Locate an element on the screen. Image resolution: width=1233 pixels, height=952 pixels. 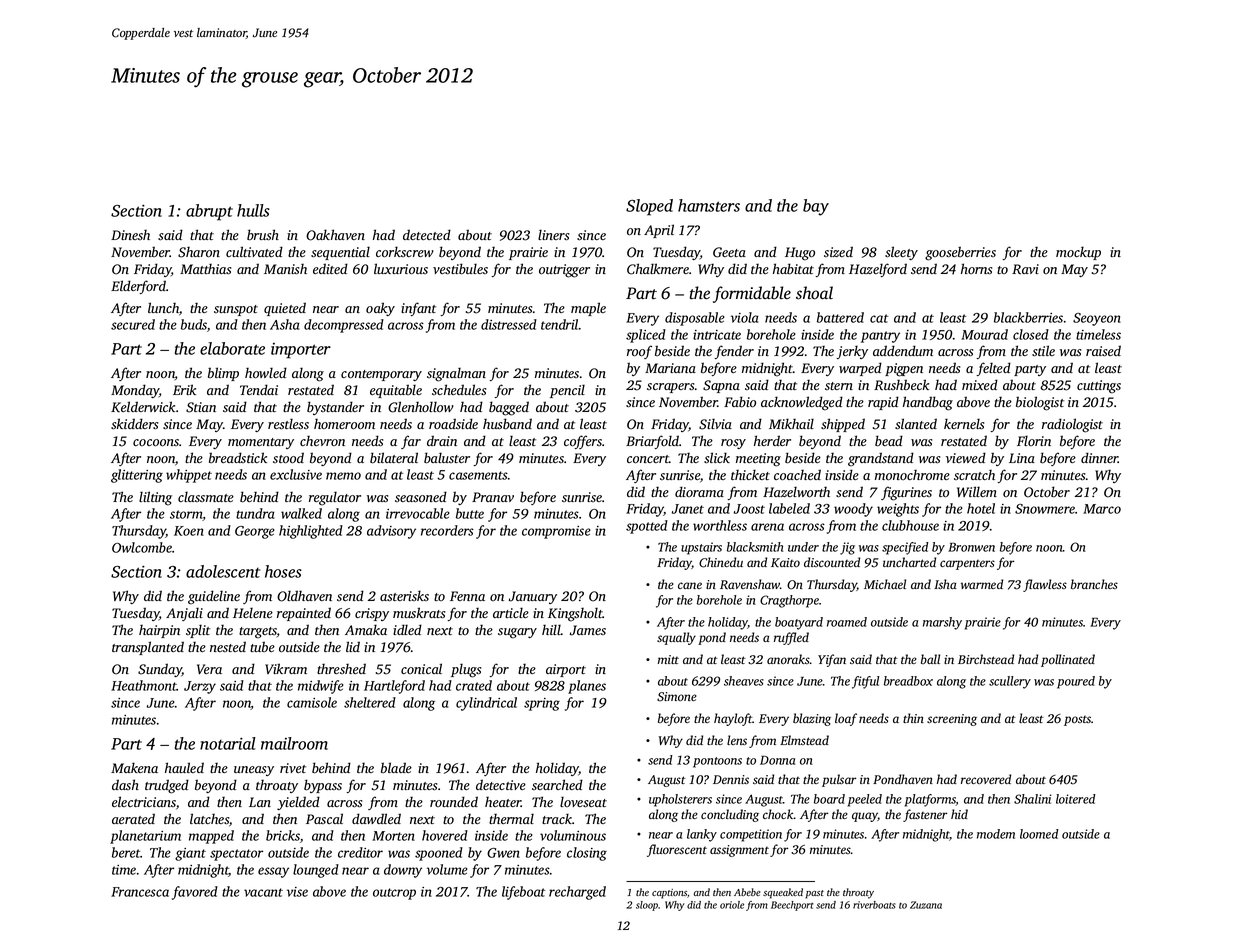
outcrop is located at coordinates (394, 894).
